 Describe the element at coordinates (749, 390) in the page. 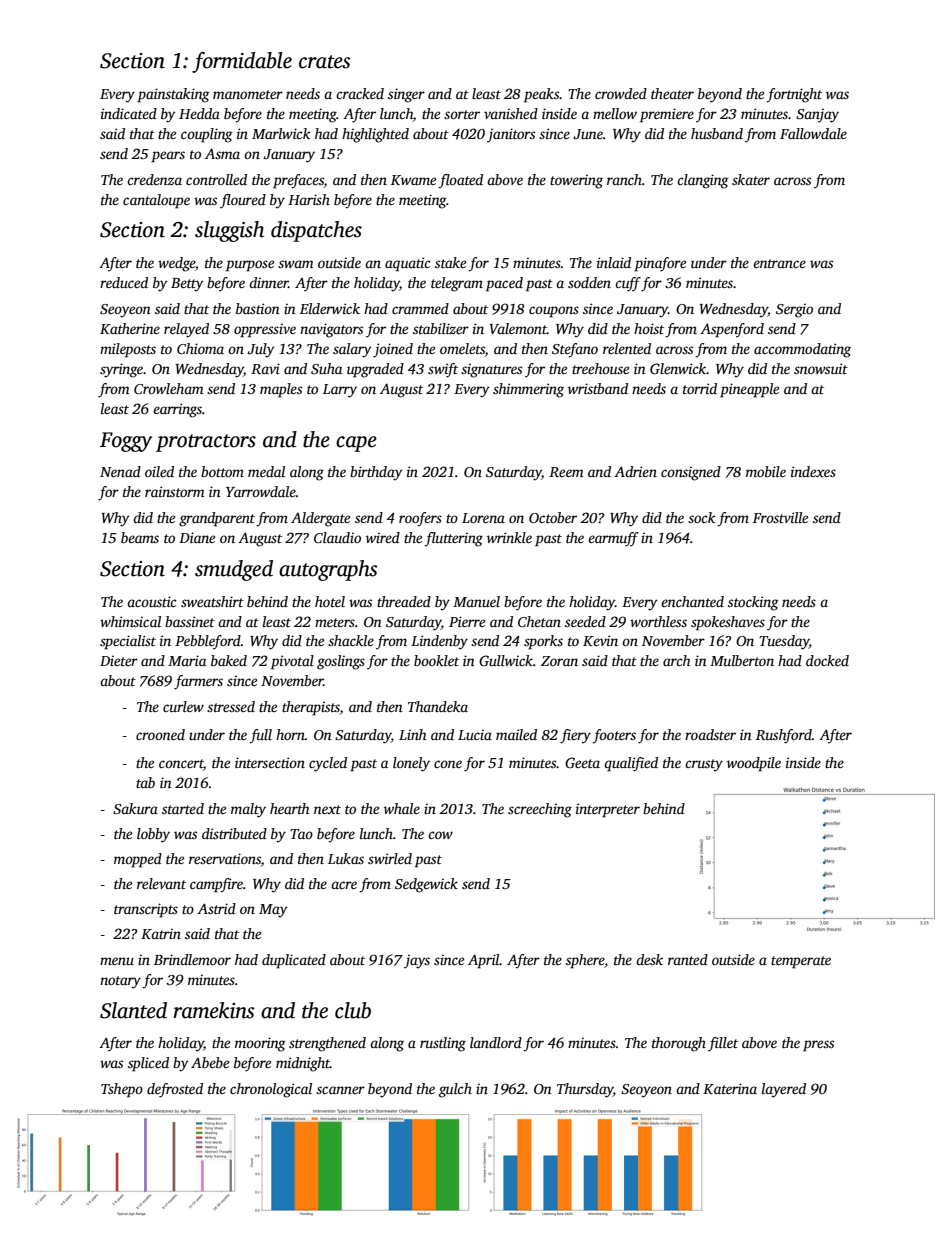

I see `pineapple` at that location.
